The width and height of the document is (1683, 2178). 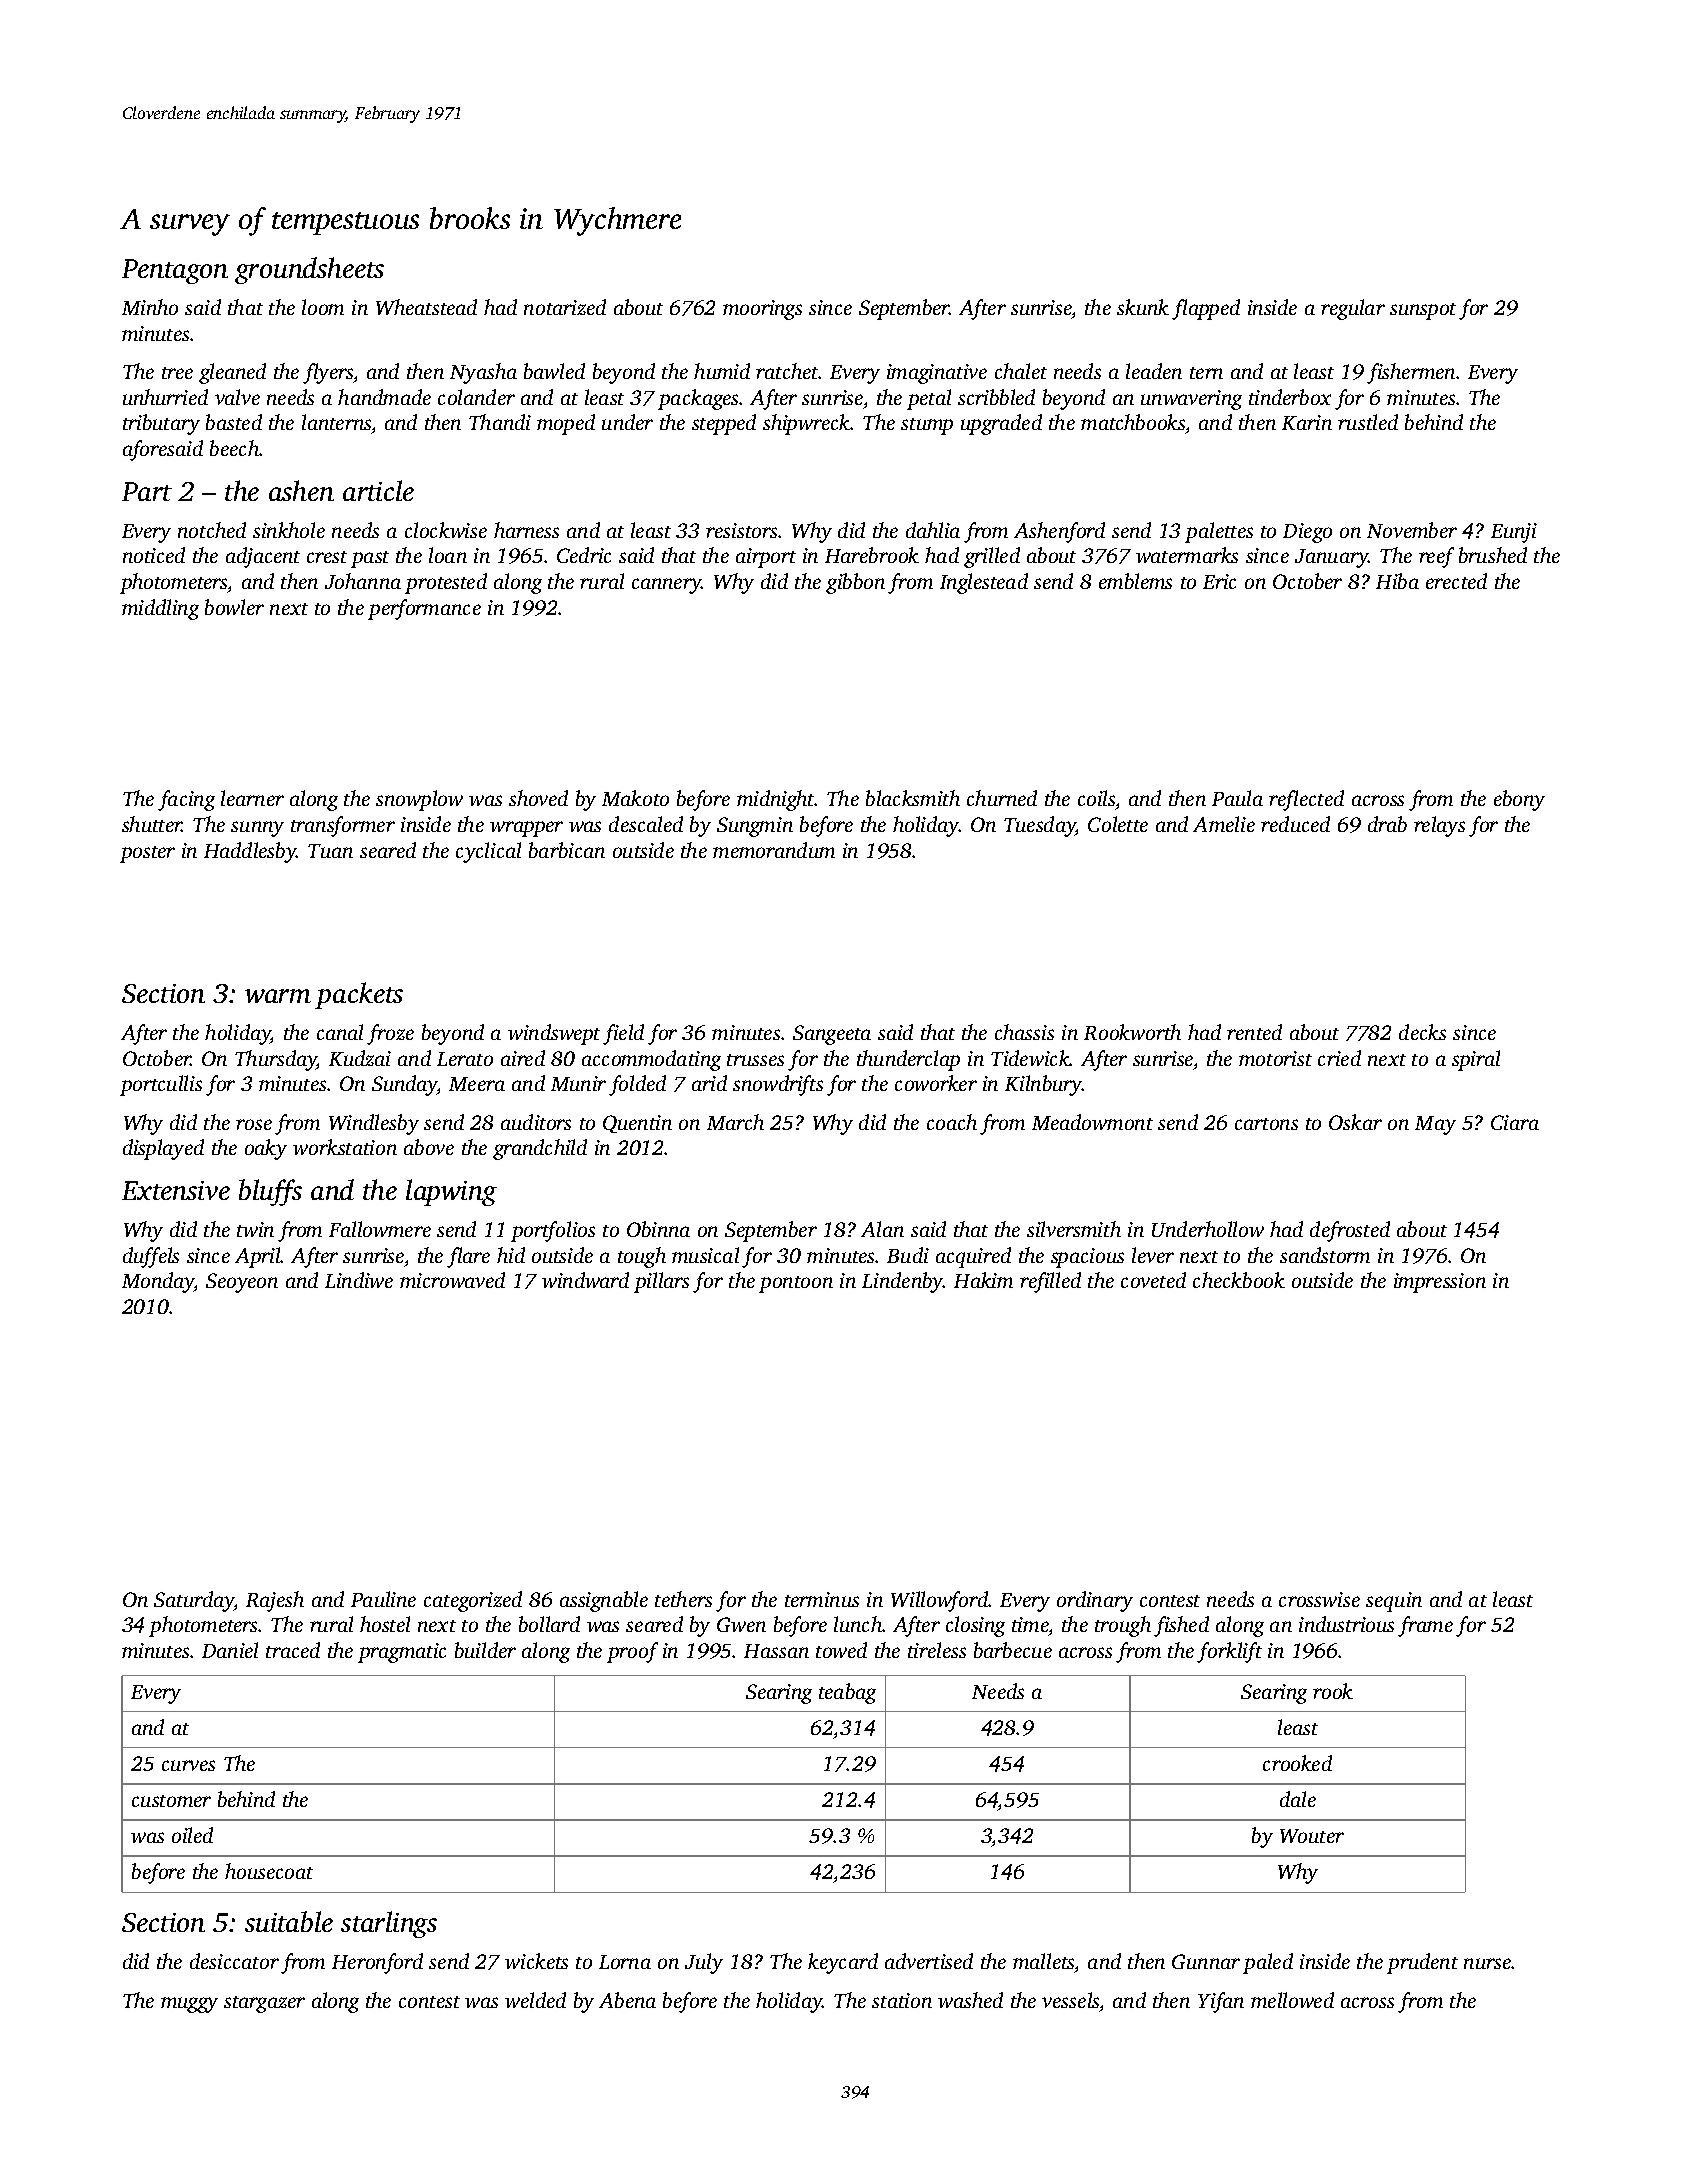 I want to click on middling, so click(x=160, y=609).
